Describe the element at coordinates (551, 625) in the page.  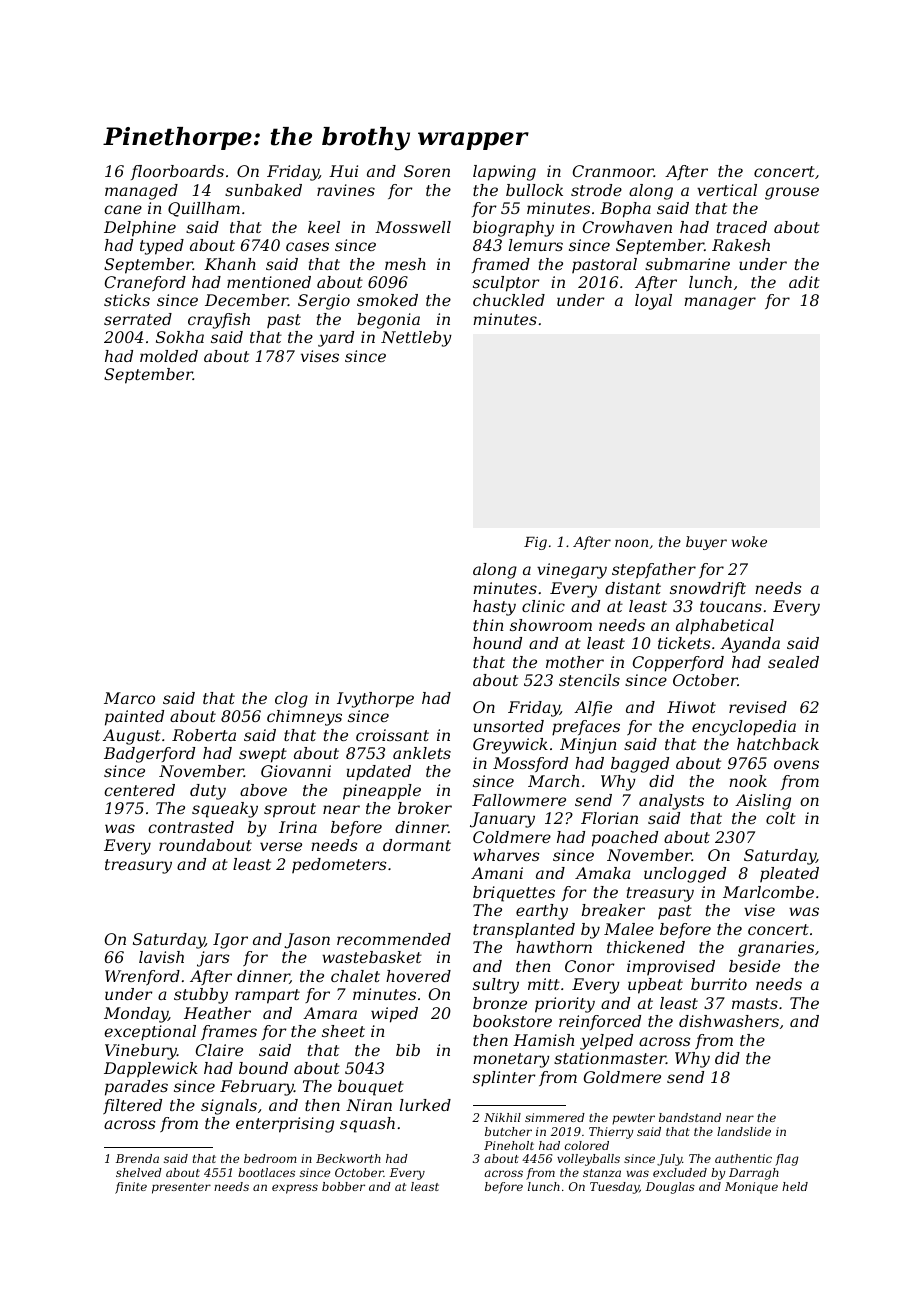
I see `showroom` at that location.
